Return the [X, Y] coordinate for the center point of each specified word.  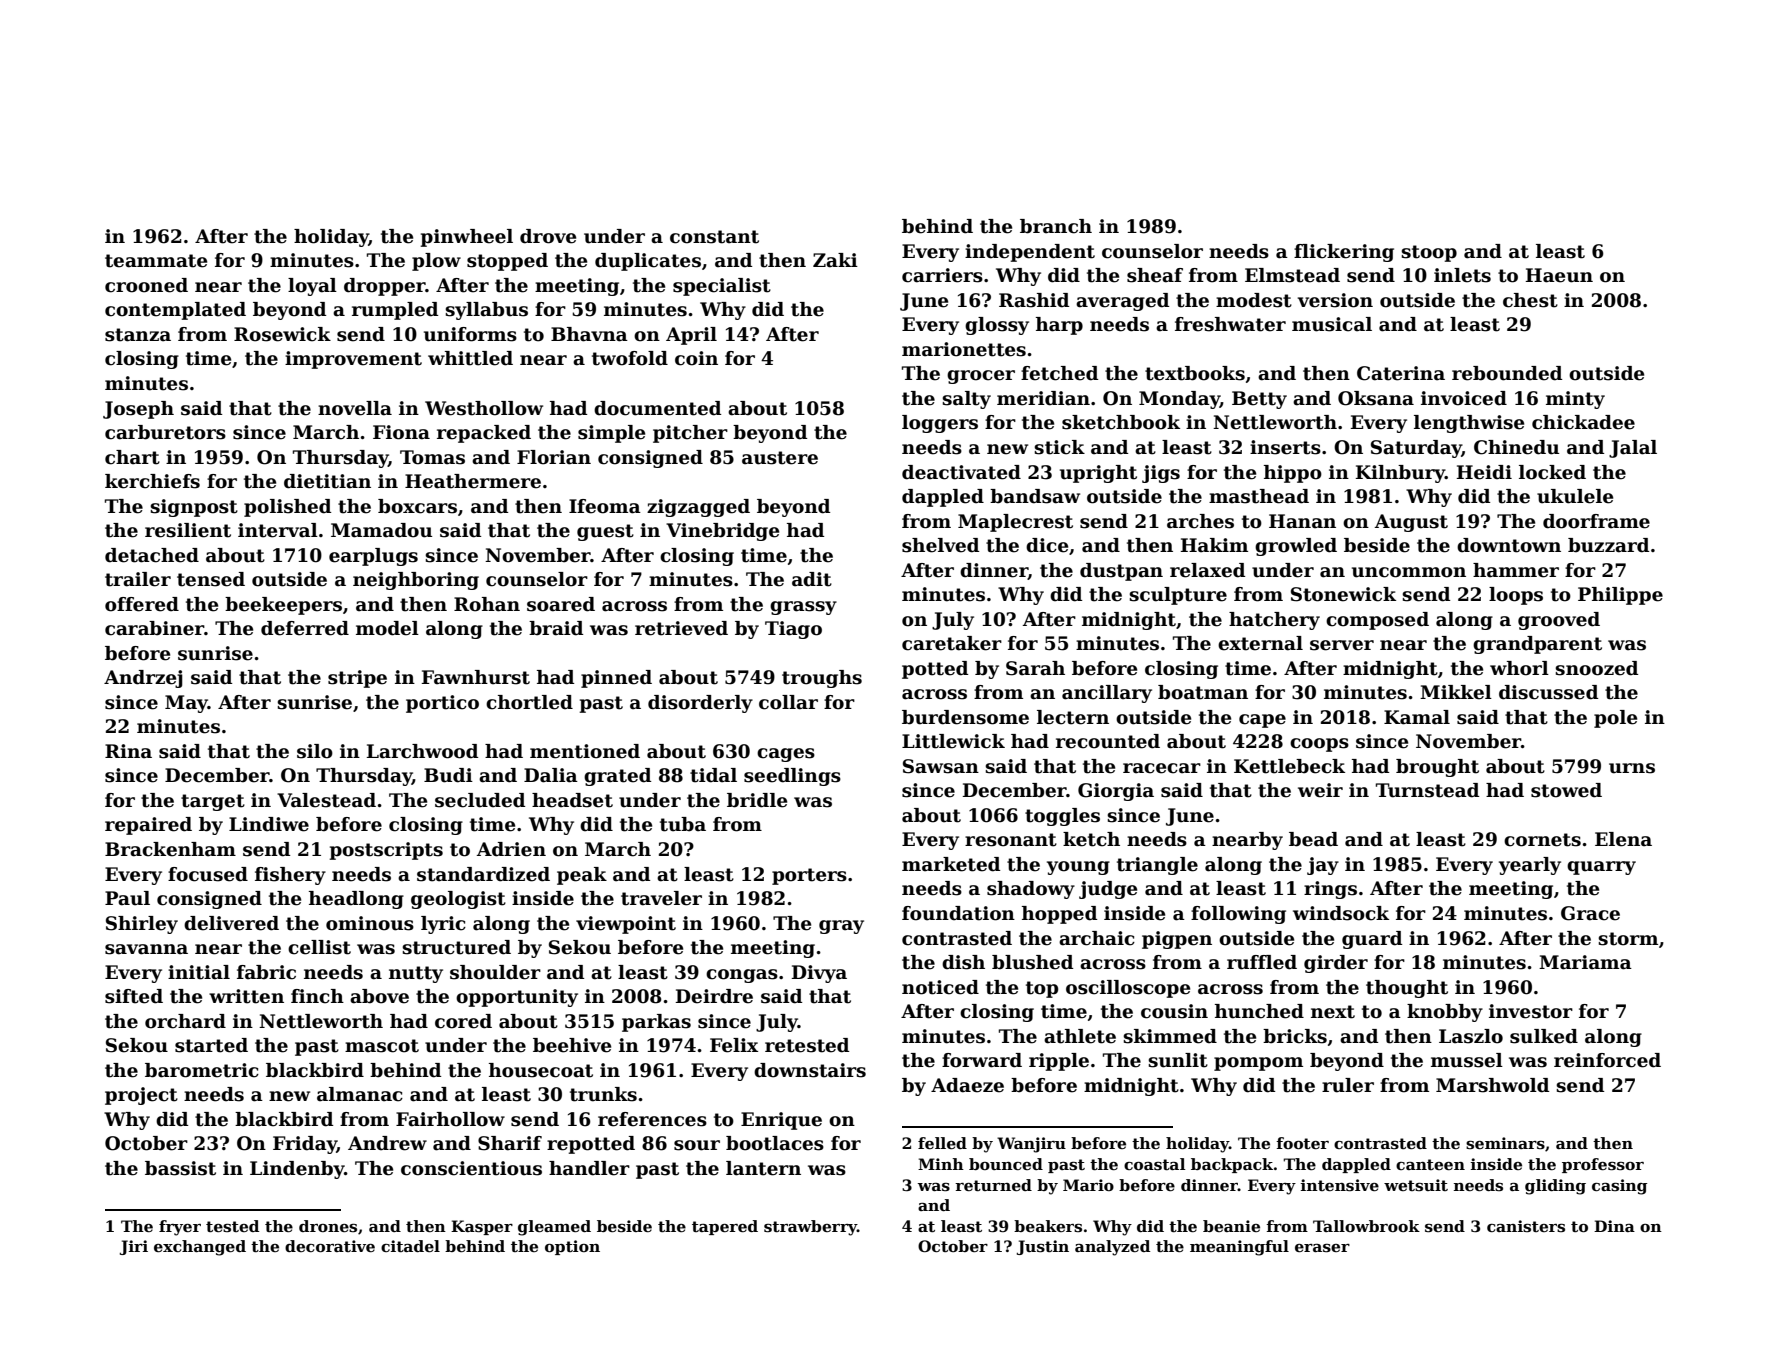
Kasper [482, 1227]
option [572, 1247]
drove [548, 236]
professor [1603, 1165]
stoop [1429, 253]
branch [1056, 226]
